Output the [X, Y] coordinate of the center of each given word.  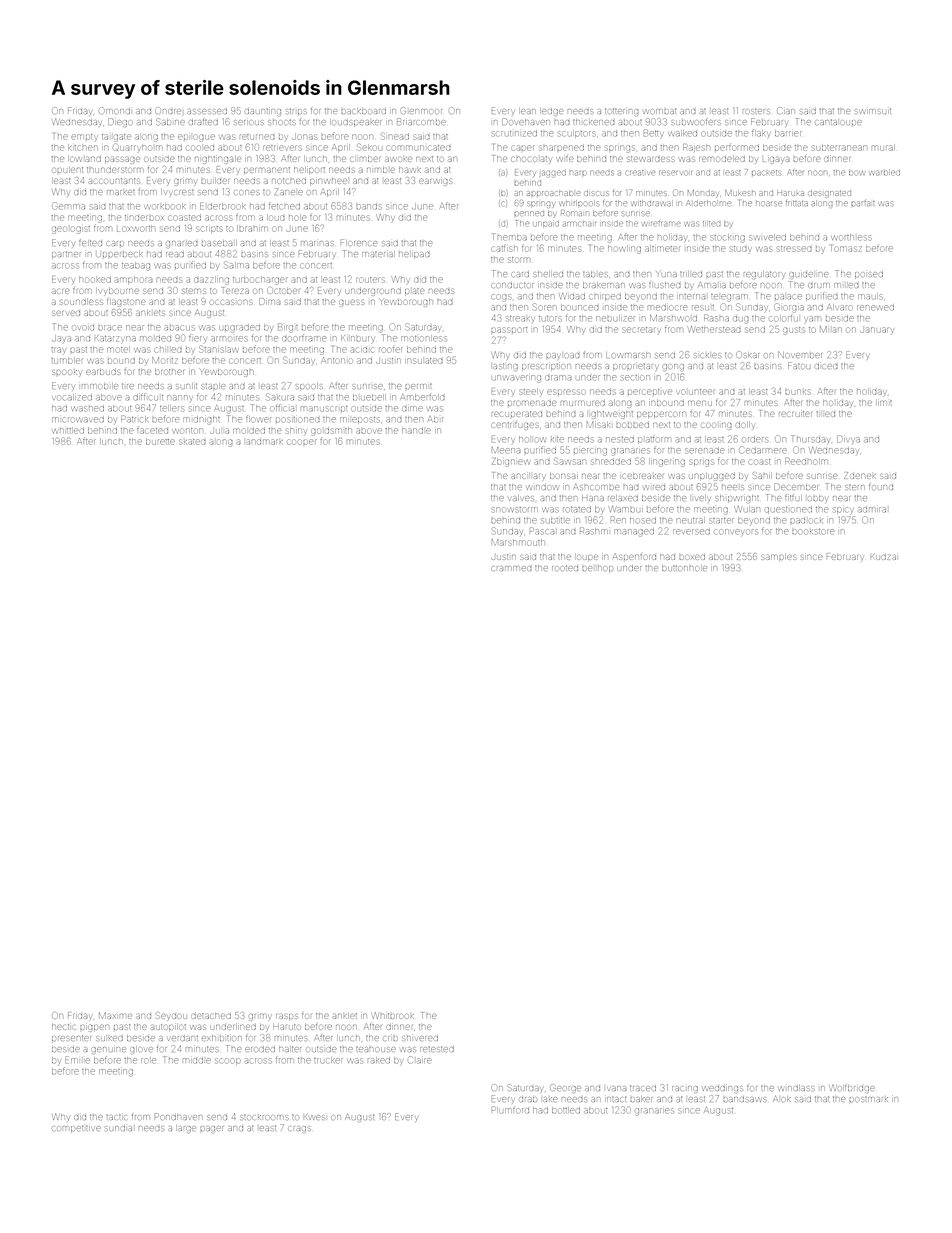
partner [66, 255]
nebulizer [615, 318]
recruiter [795, 414]
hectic [63, 1027]
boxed [692, 557]
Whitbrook [392, 1015]
